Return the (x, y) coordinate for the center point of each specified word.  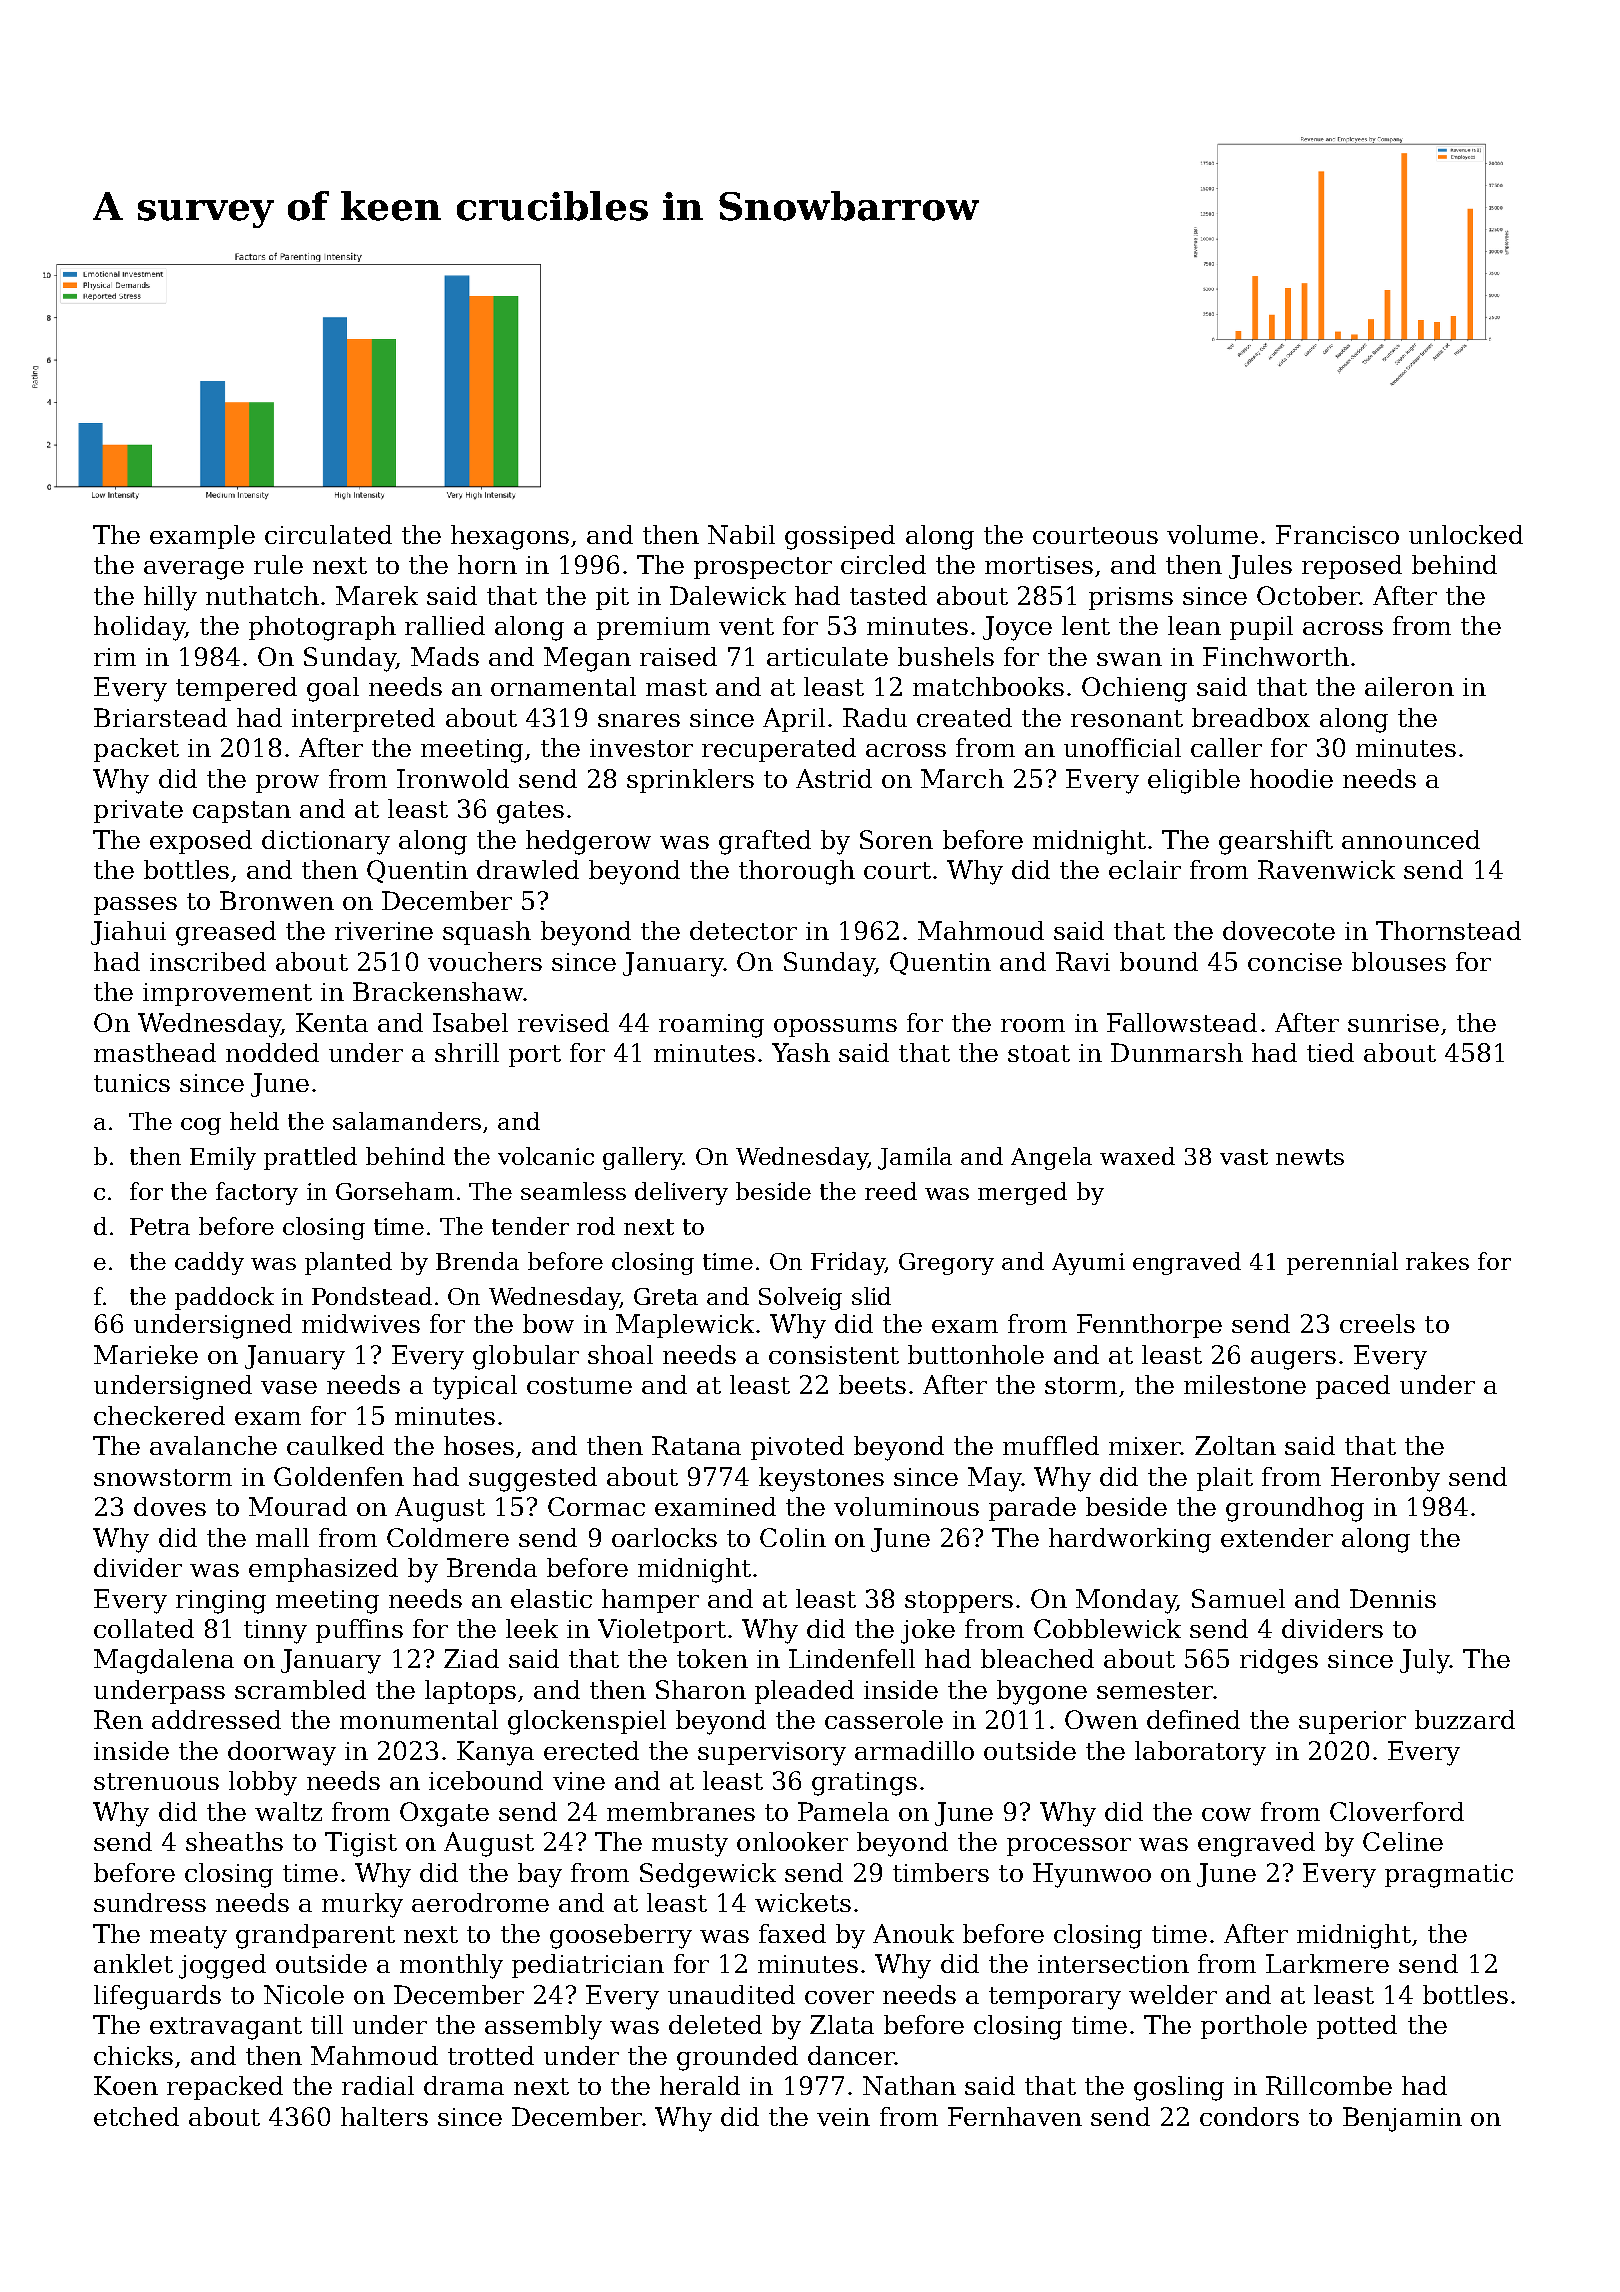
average (194, 570)
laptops (470, 1692)
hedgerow (588, 842)
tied (1330, 1052)
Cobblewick (1107, 1628)
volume (1212, 534)
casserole (884, 1719)
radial (378, 2085)
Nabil (741, 534)
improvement (227, 994)
